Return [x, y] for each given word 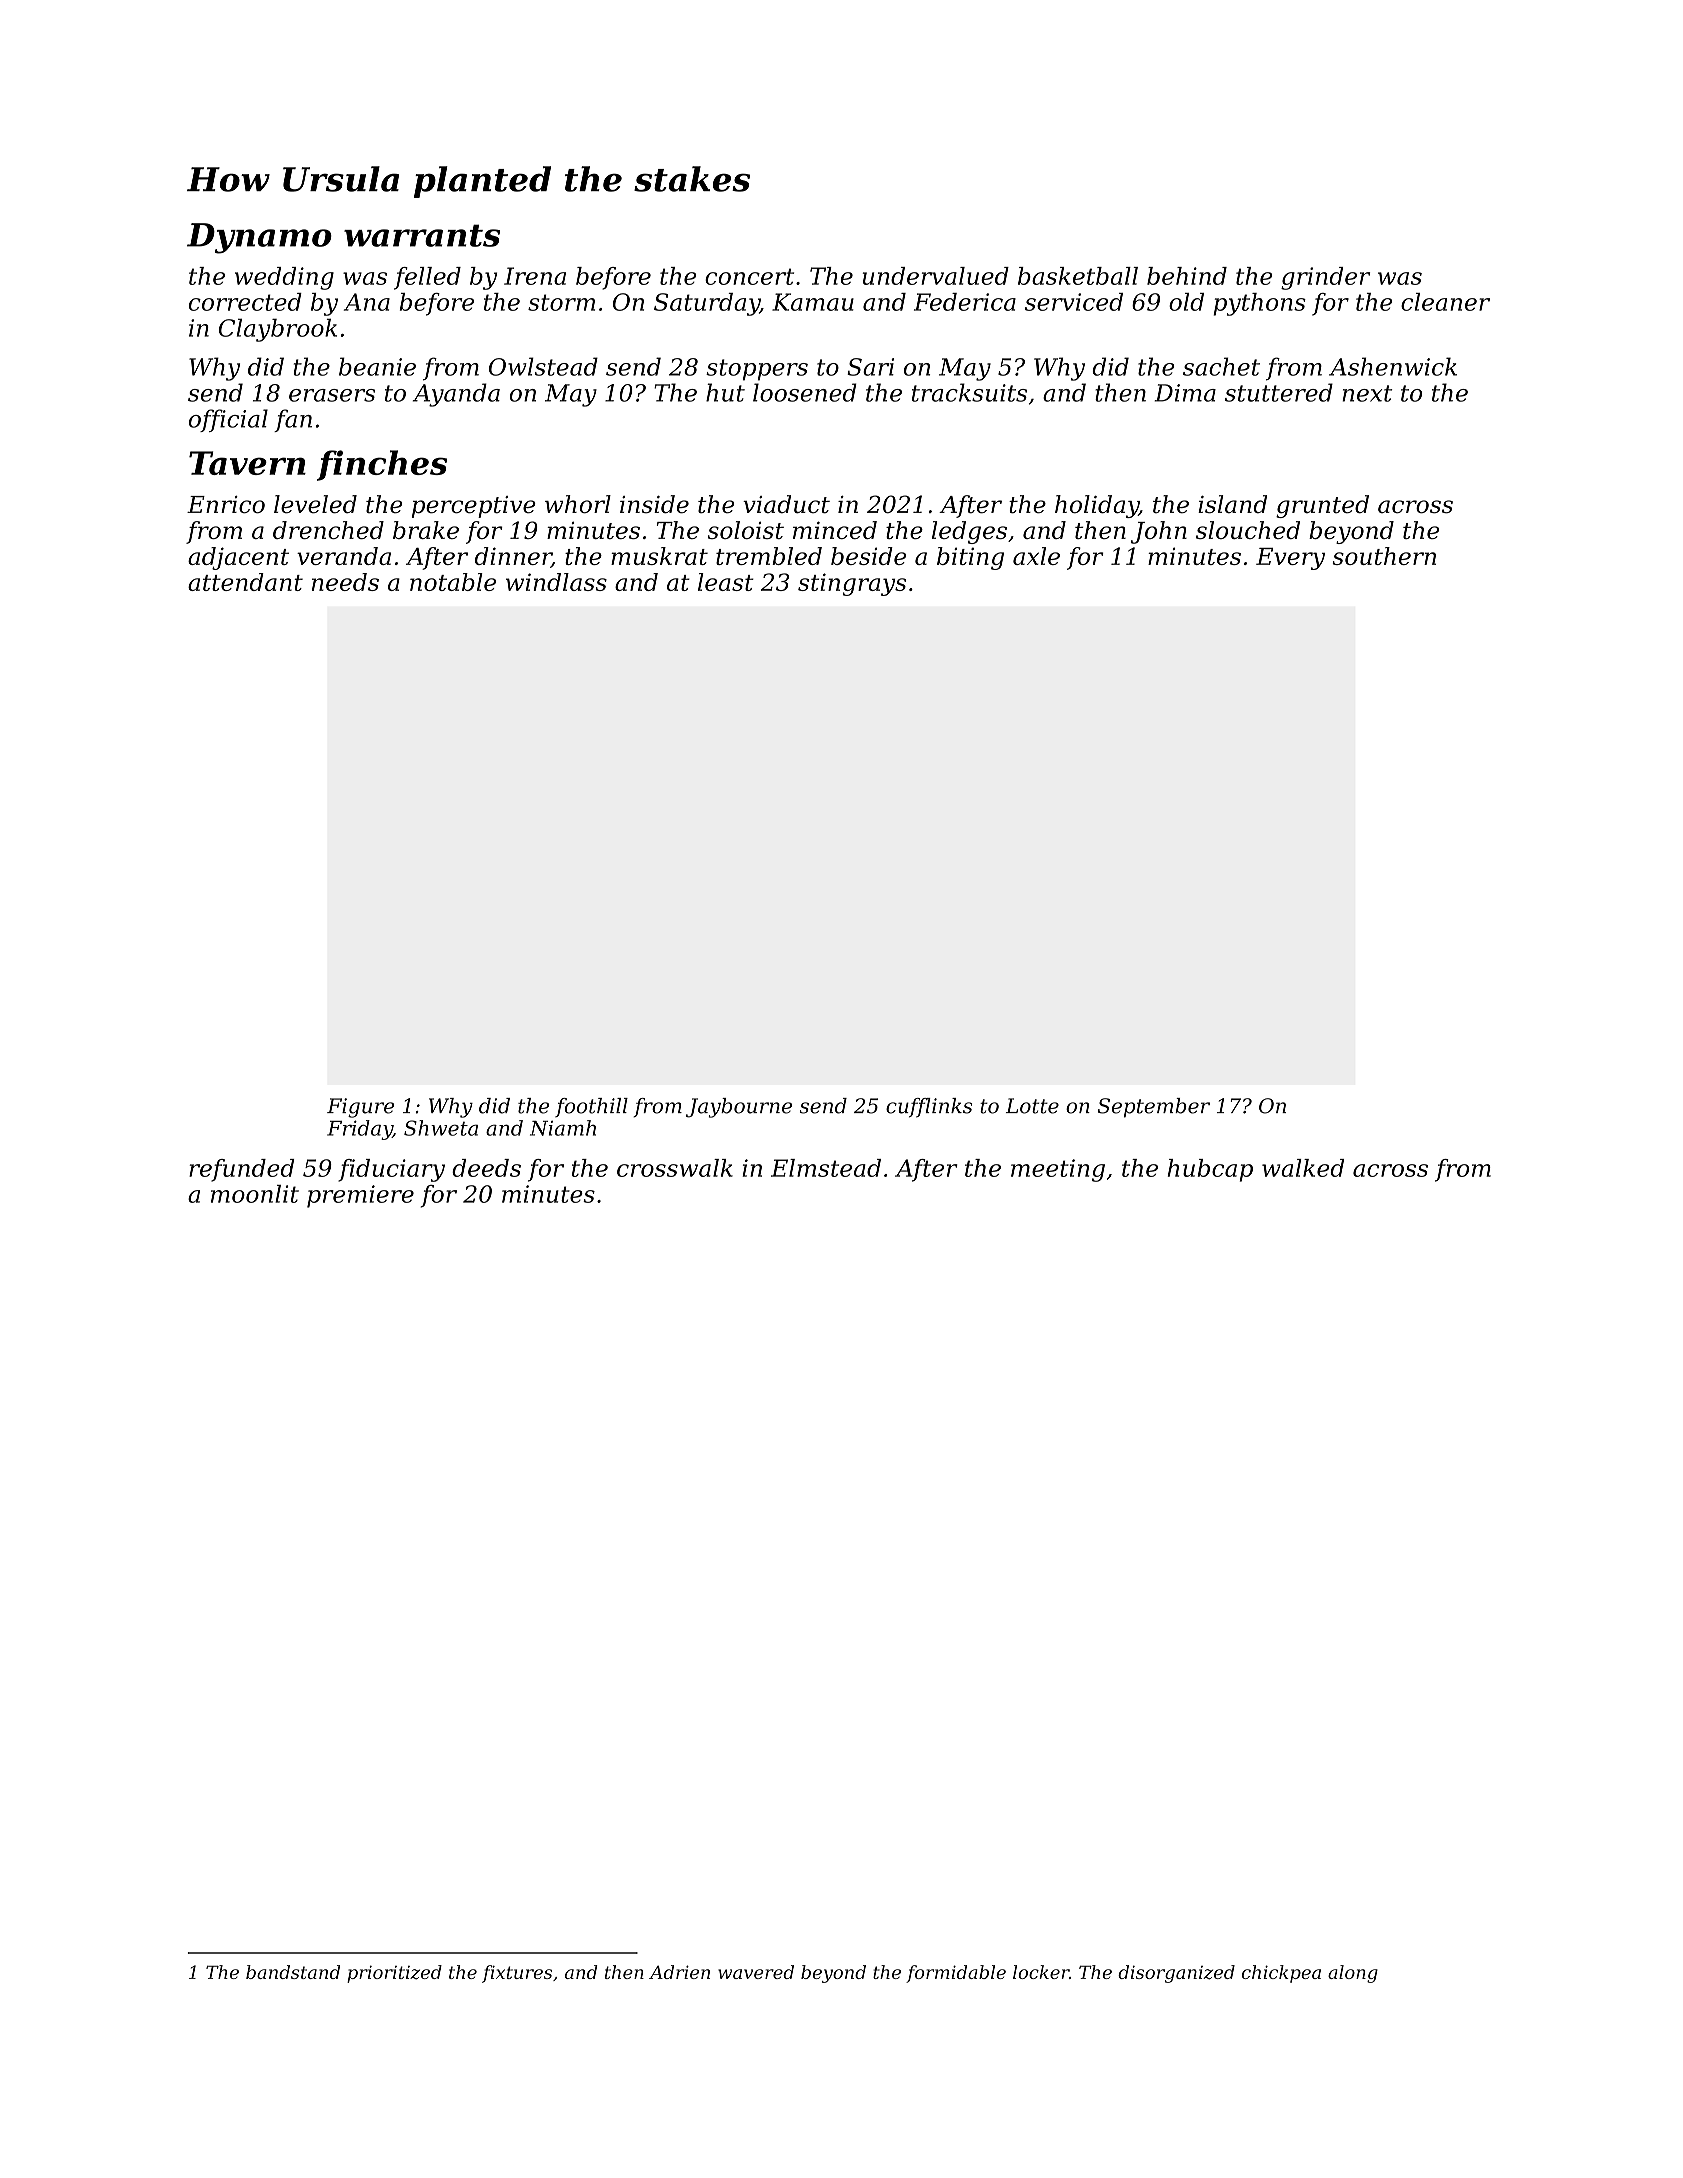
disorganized [1176, 1974]
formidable [956, 1974]
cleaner [1445, 302]
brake [426, 530]
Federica [965, 302]
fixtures [517, 1974]
